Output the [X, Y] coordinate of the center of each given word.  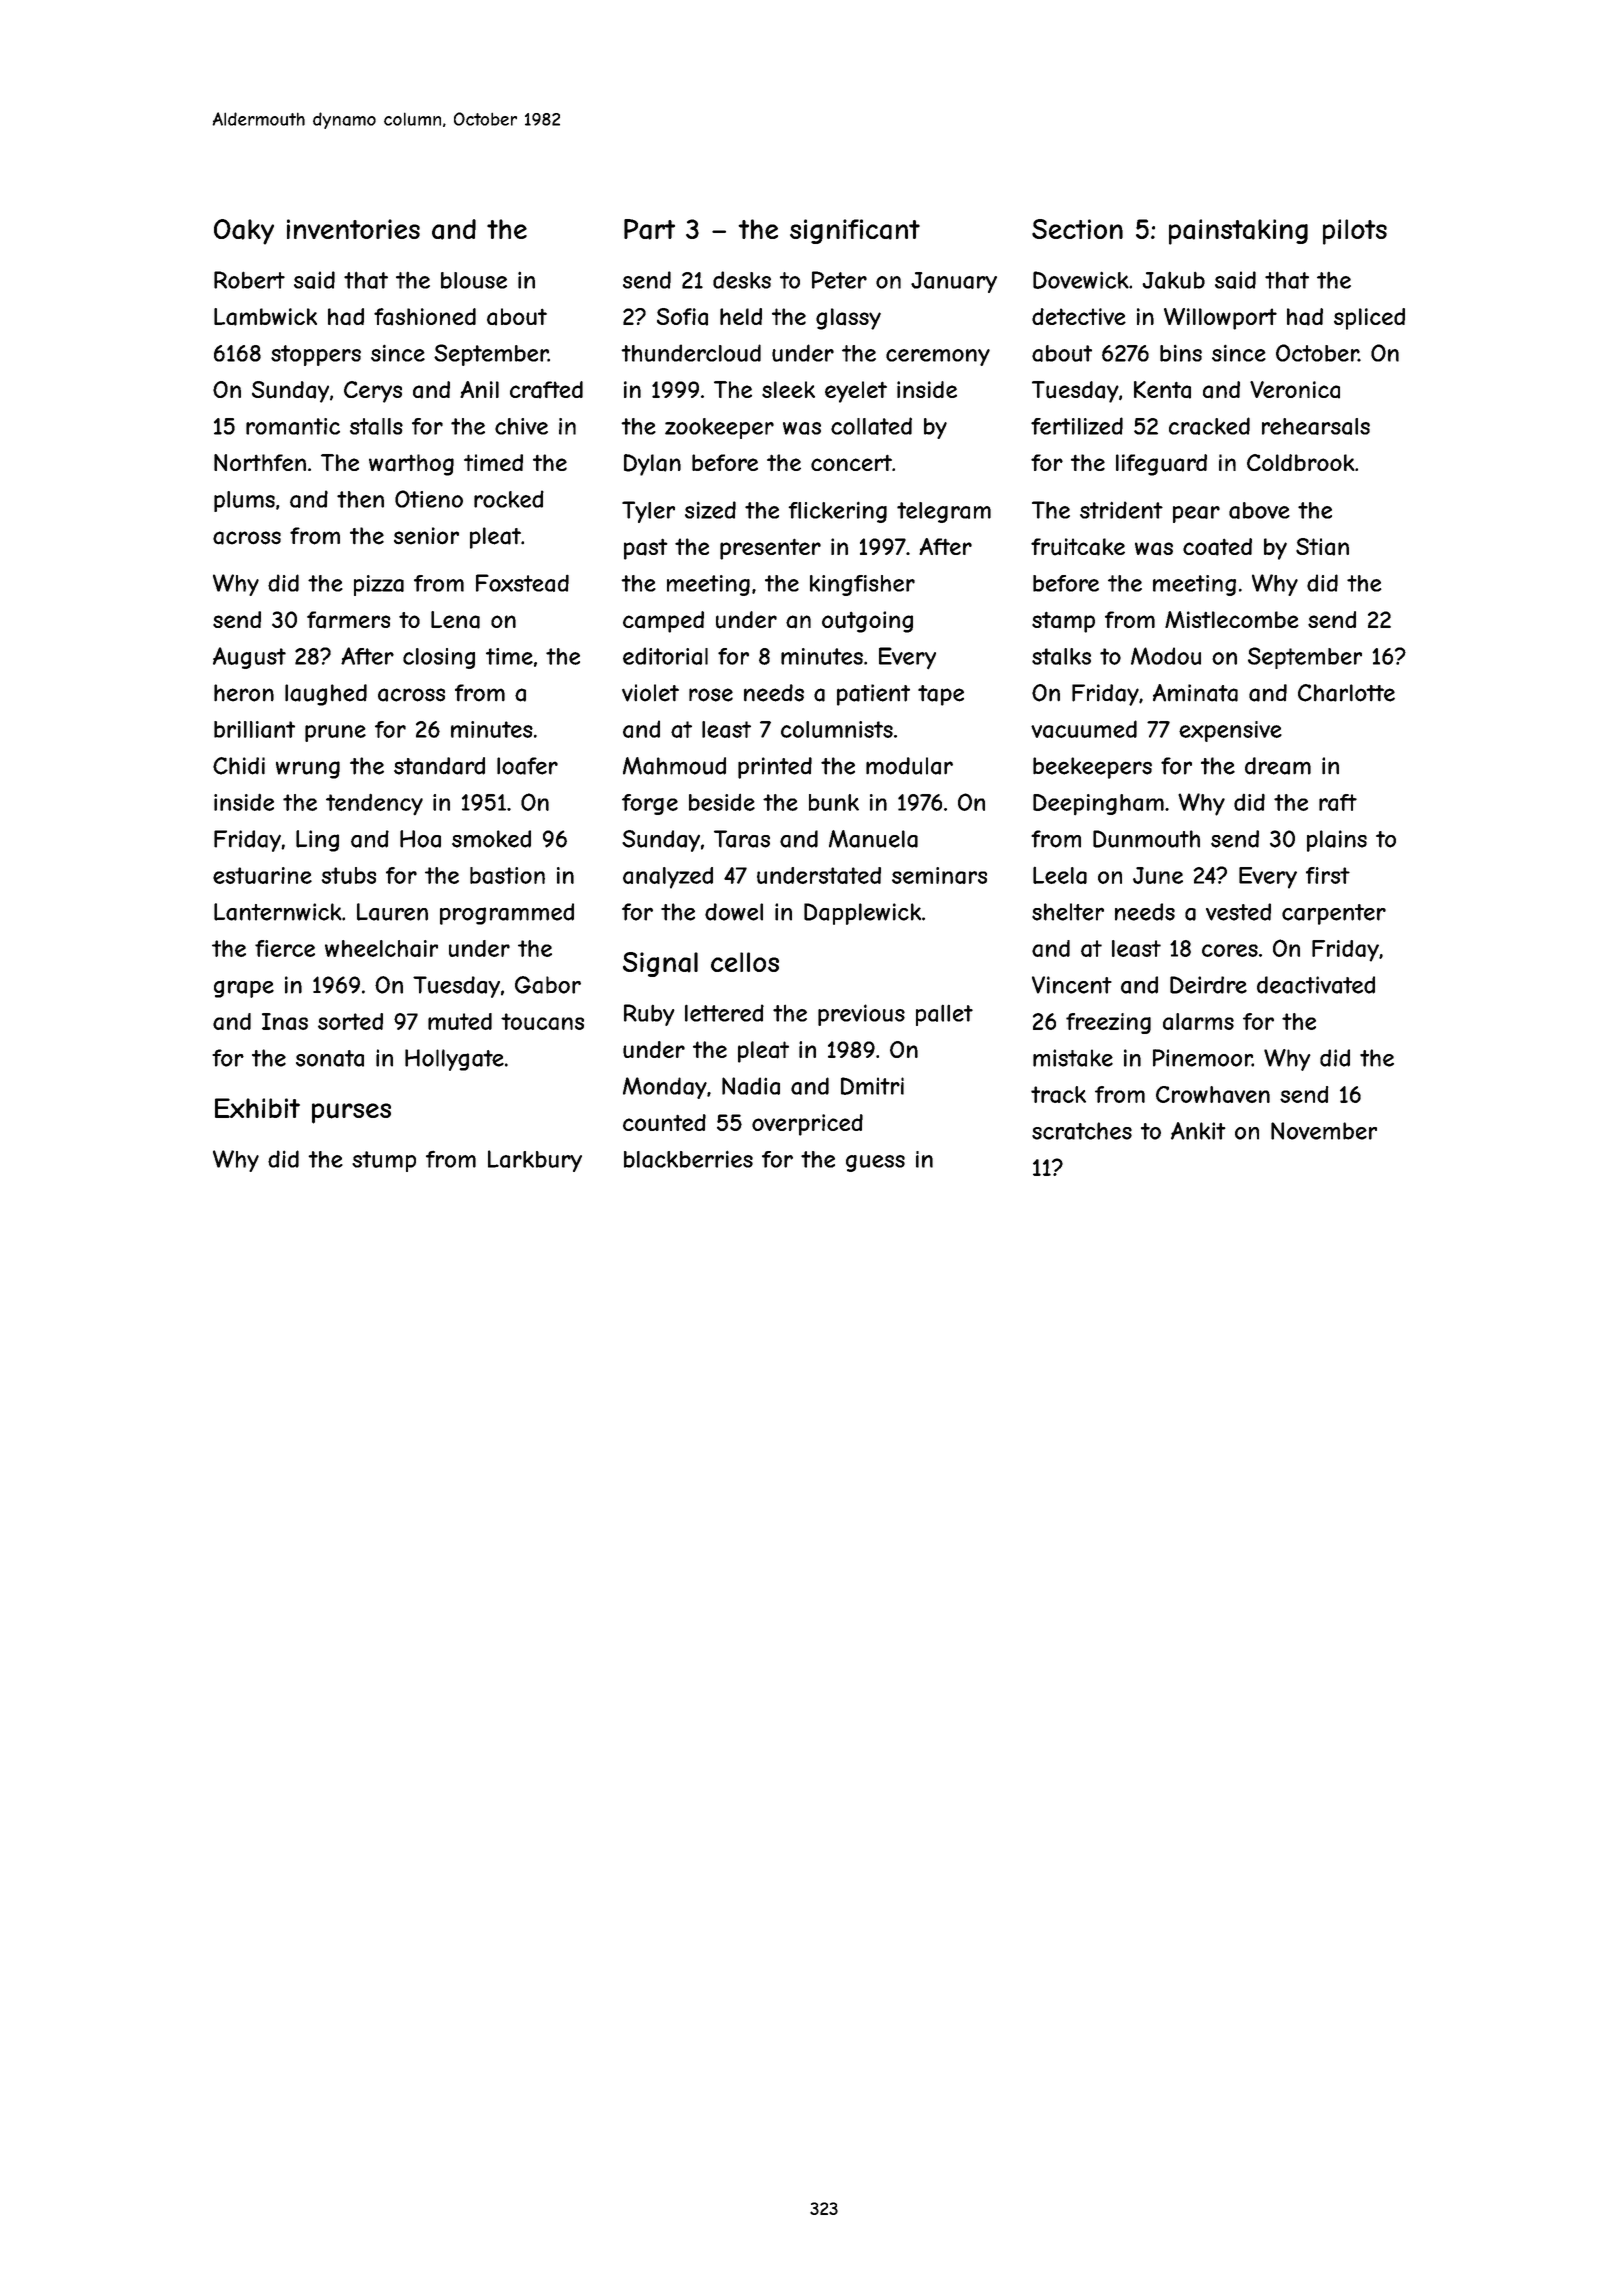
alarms [1198, 1021]
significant [855, 231]
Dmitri [872, 1086]
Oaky [244, 232]
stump [384, 1161]
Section [1077, 229]
